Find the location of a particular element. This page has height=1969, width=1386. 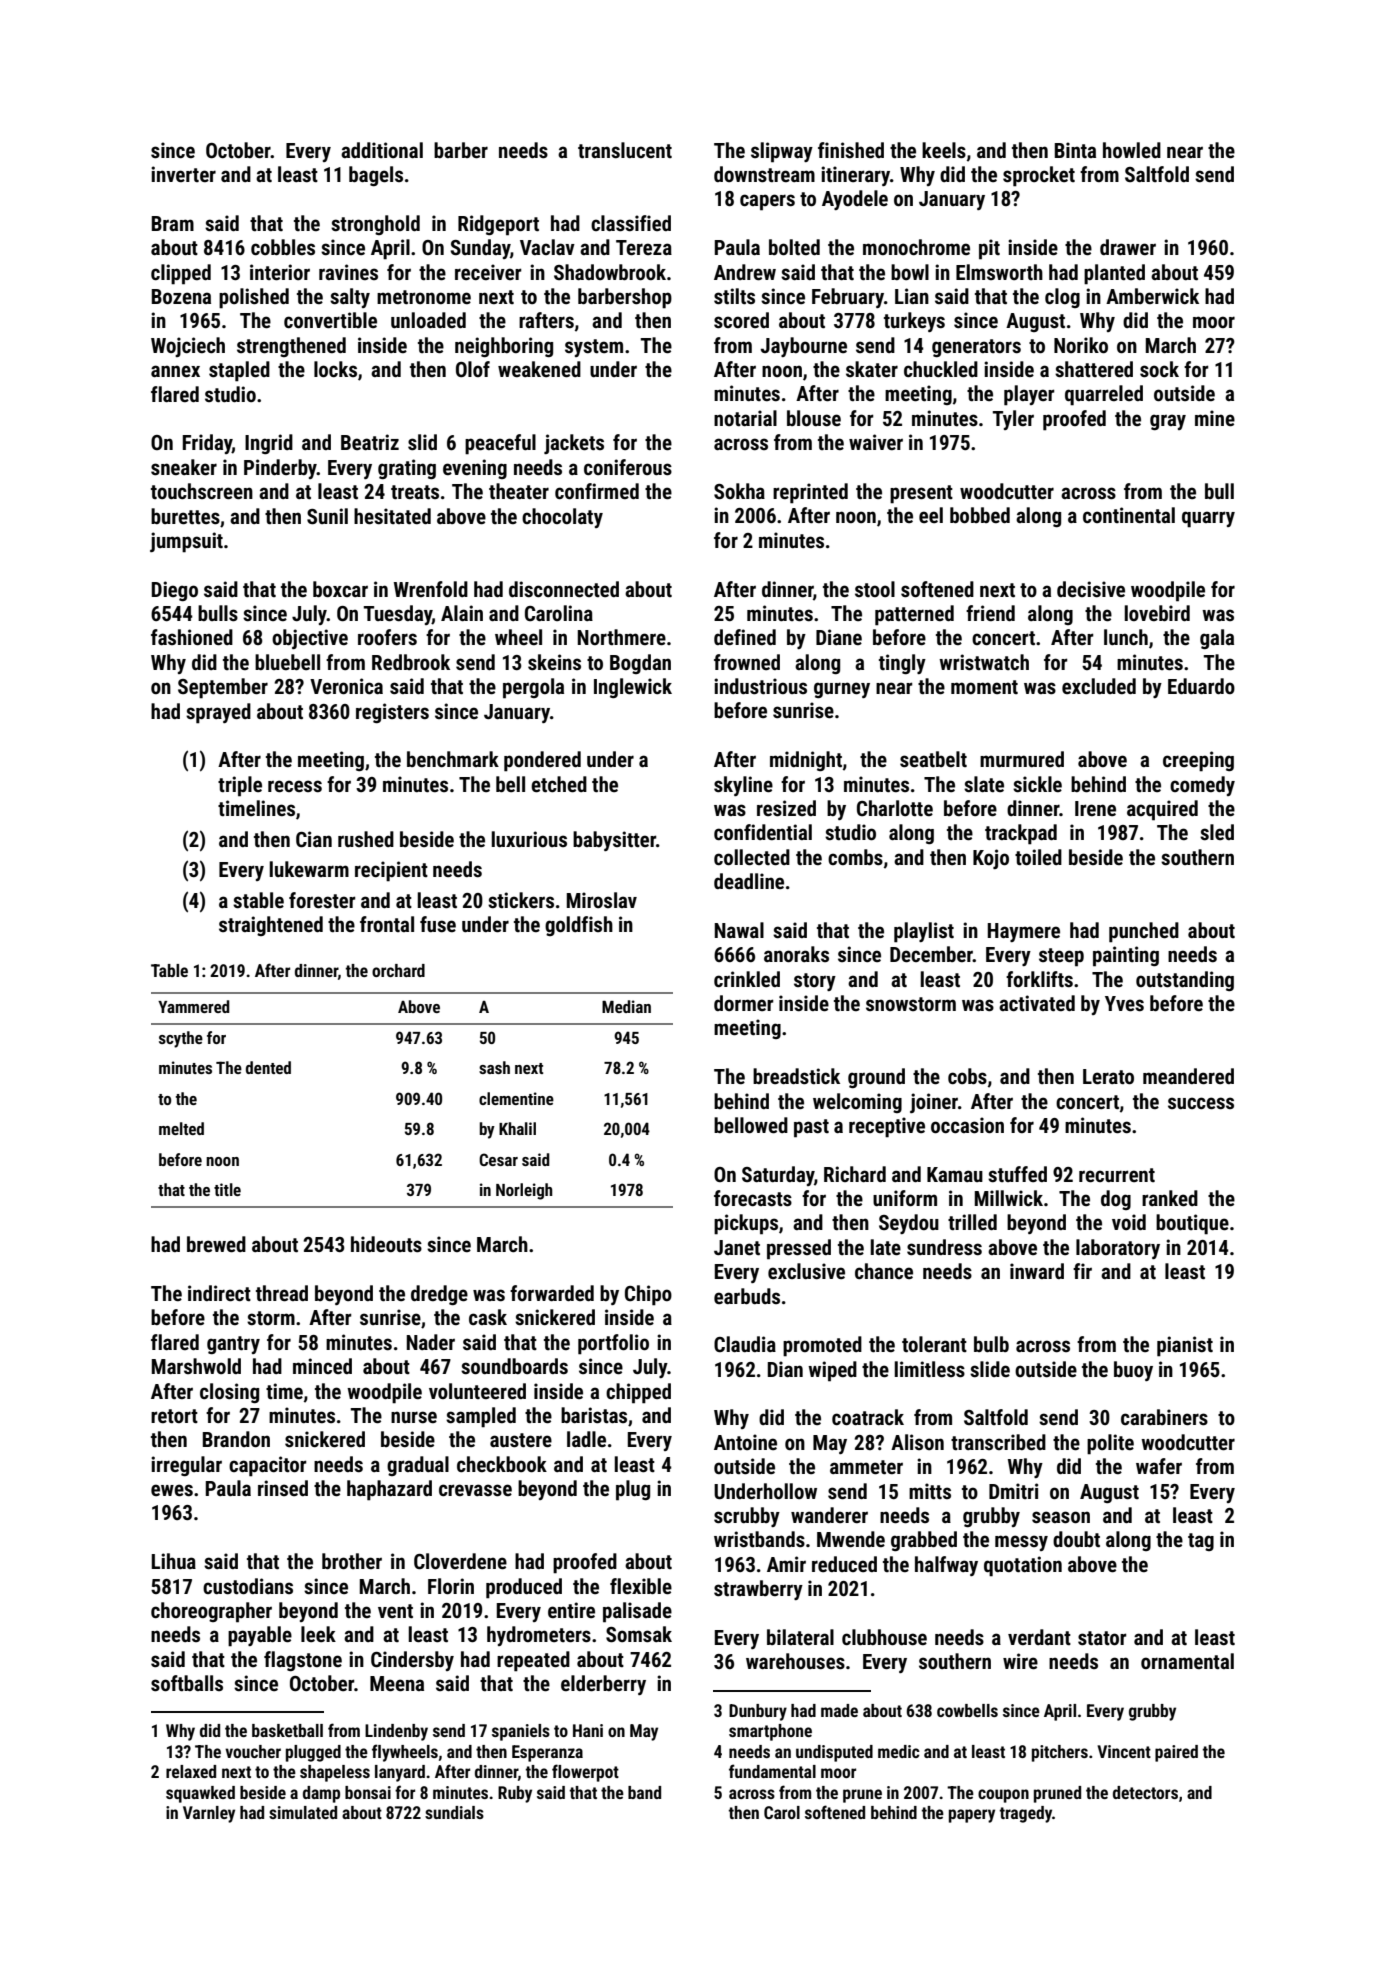

drawer is located at coordinates (1128, 247).
